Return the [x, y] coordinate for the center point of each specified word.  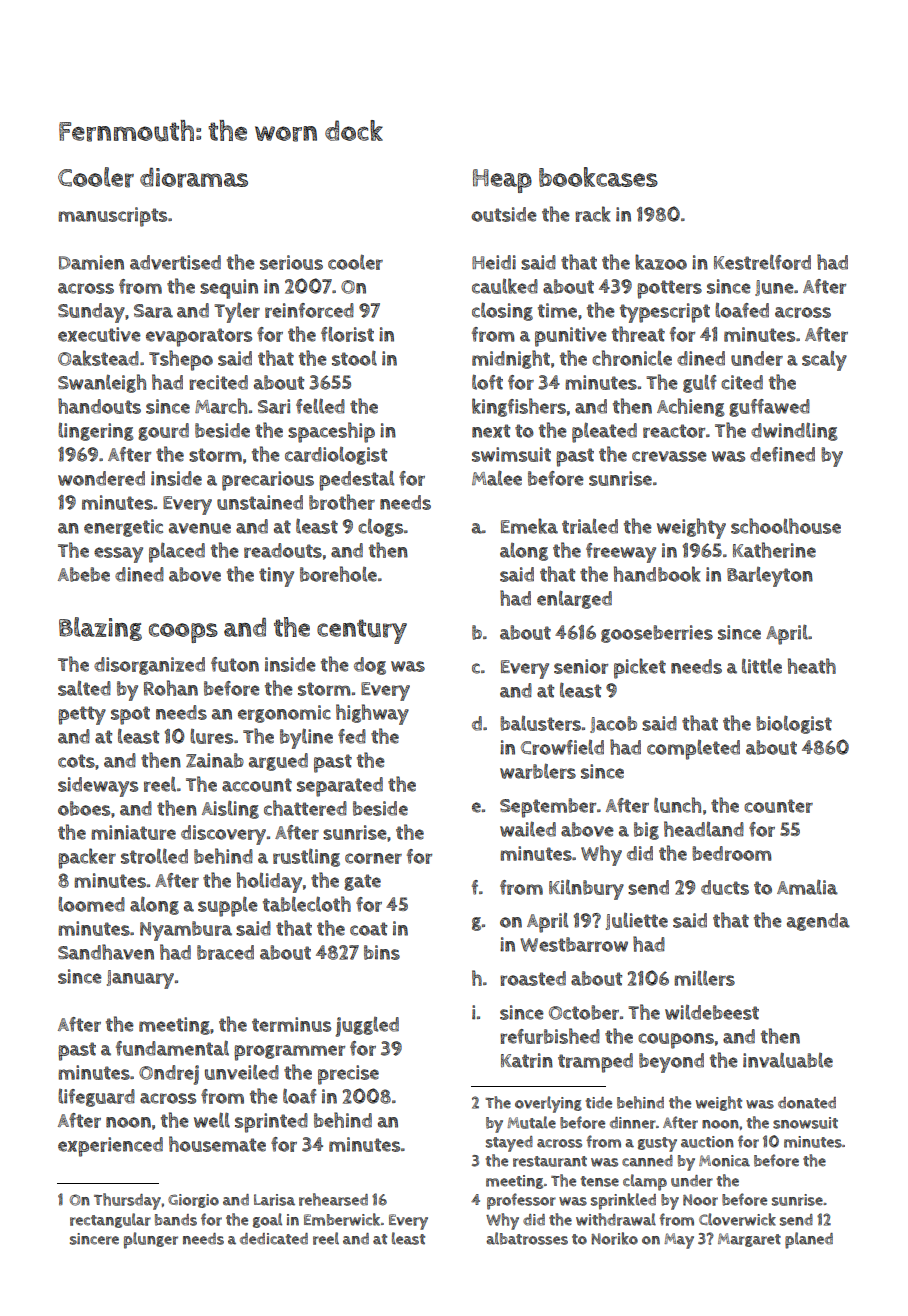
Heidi [494, 262]
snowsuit [805, 1123]
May [679, 1241]
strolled [154, 856]
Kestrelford [762, 262]
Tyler [237, 312]
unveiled [242, 1072]
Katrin [527, 1060]
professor [521, 1201]
